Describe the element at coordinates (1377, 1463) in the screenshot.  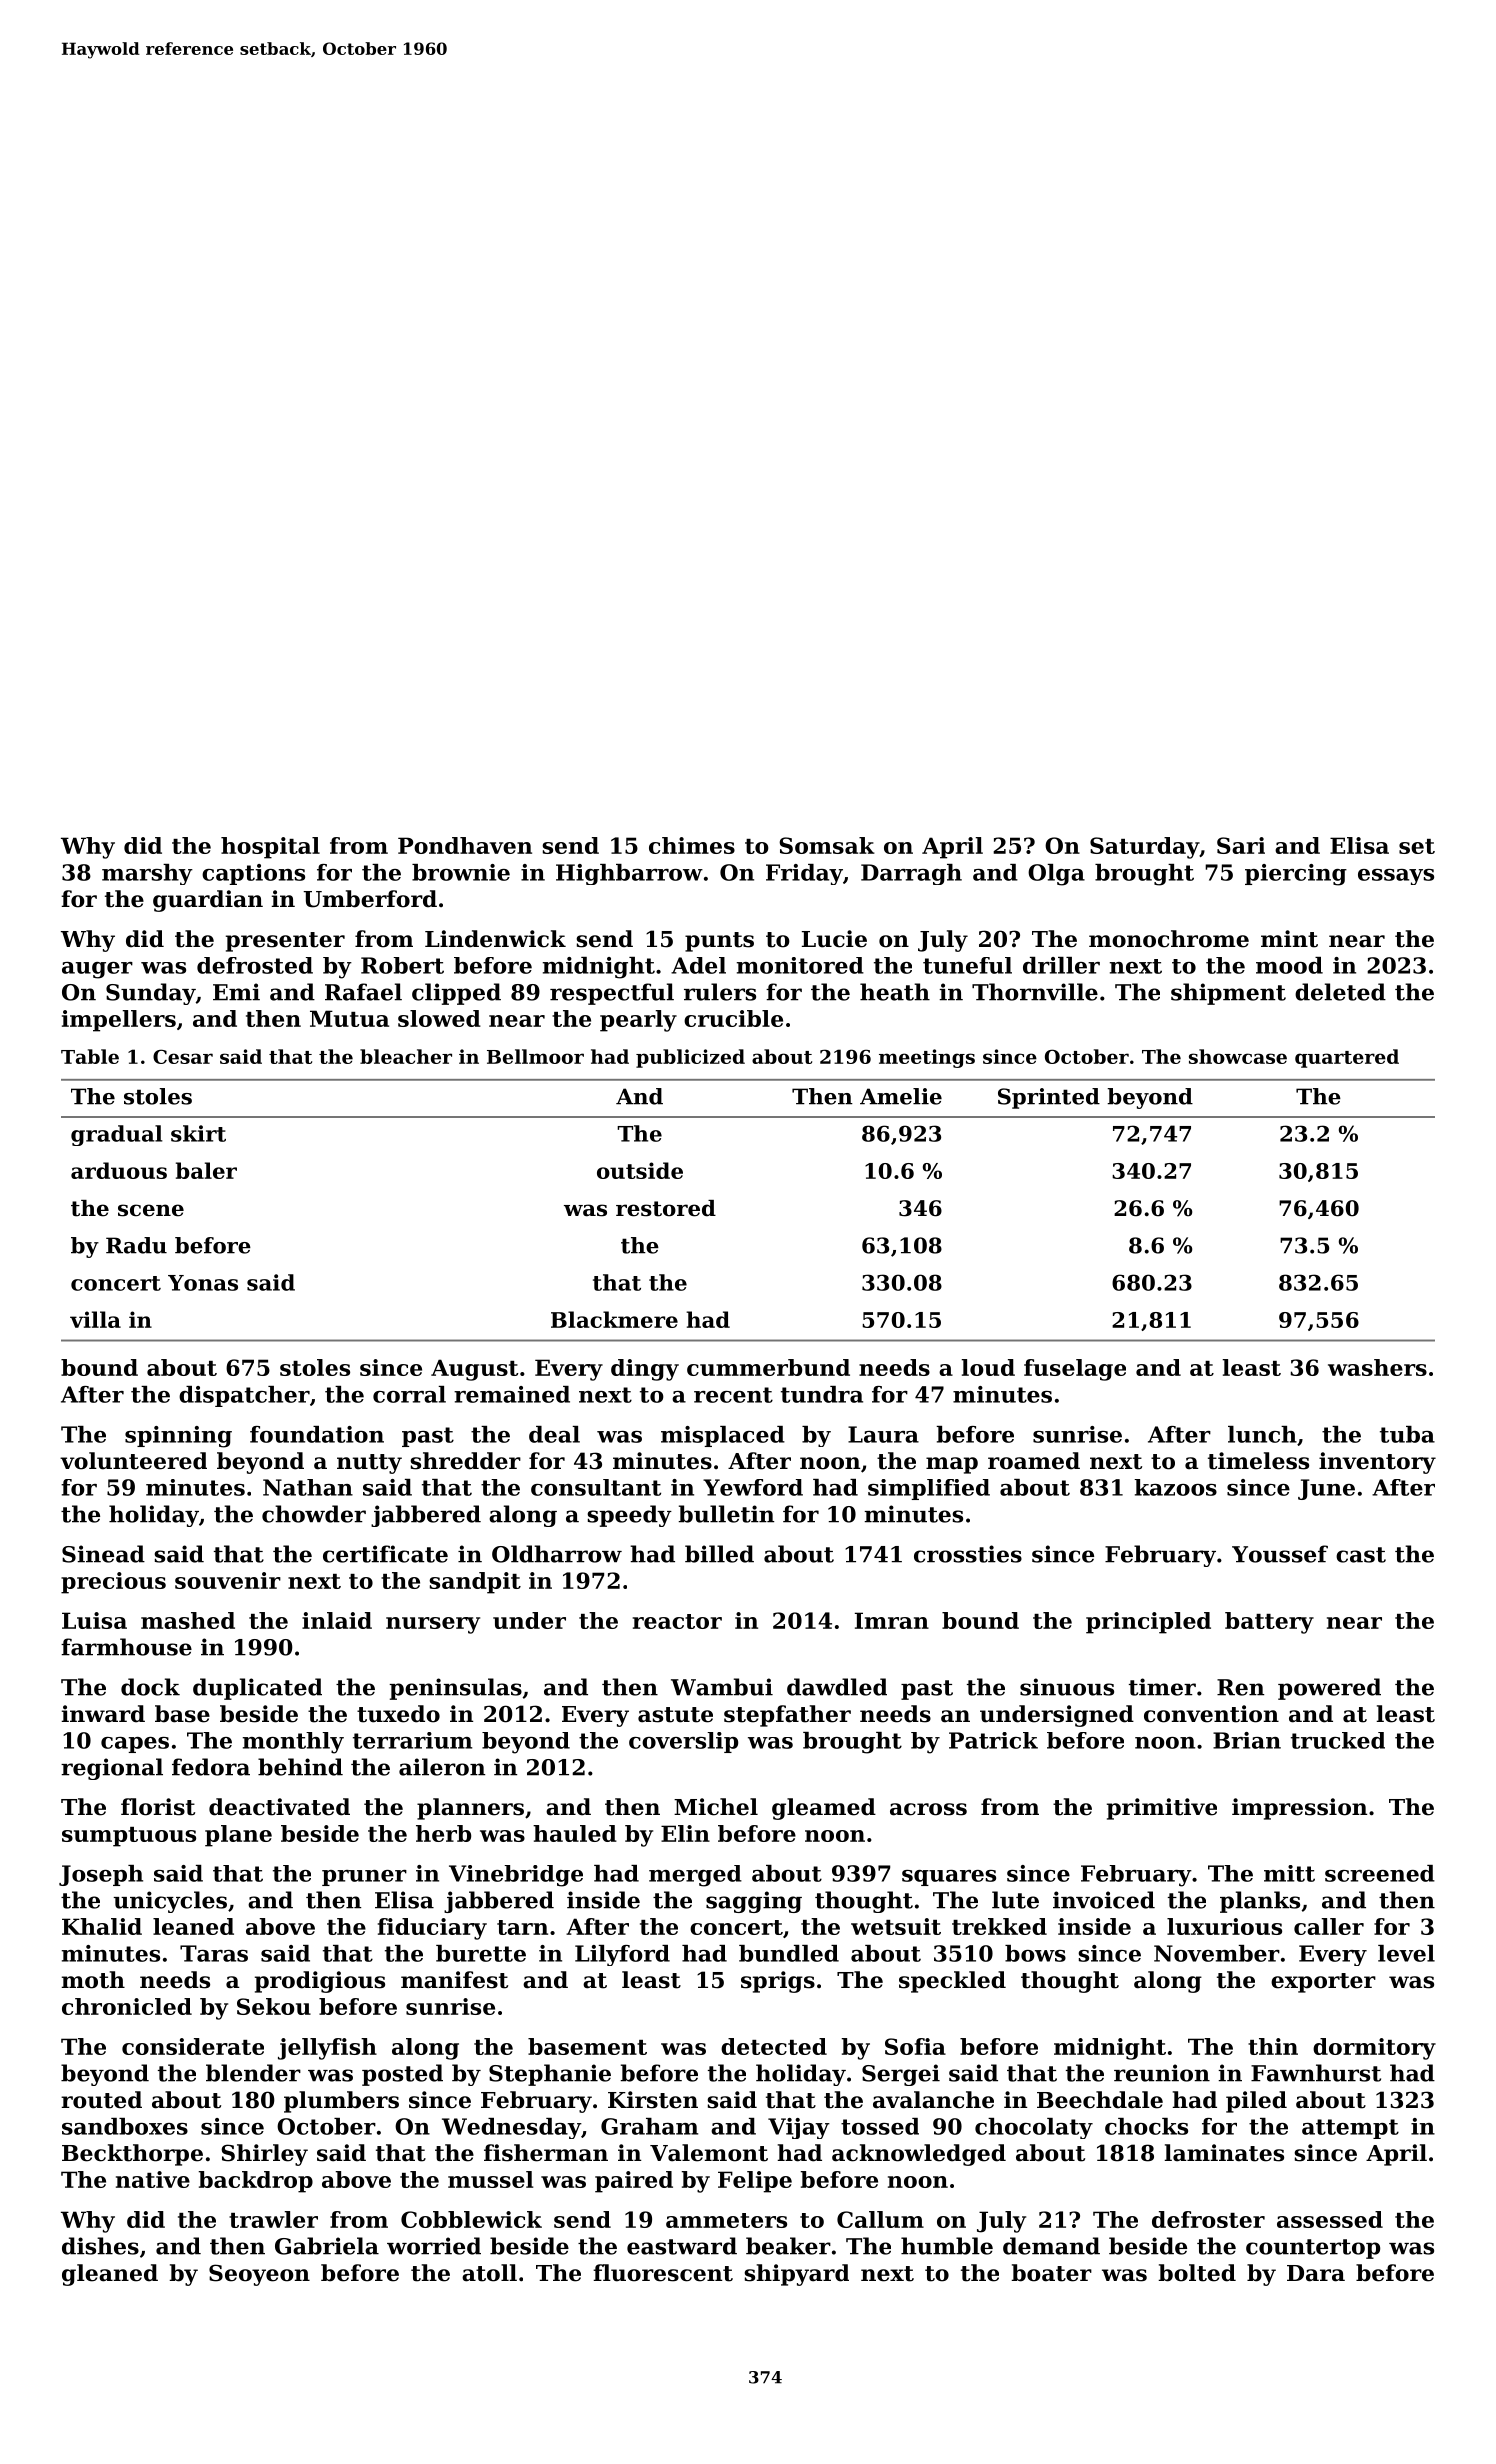
I see `inventory` at that location.
